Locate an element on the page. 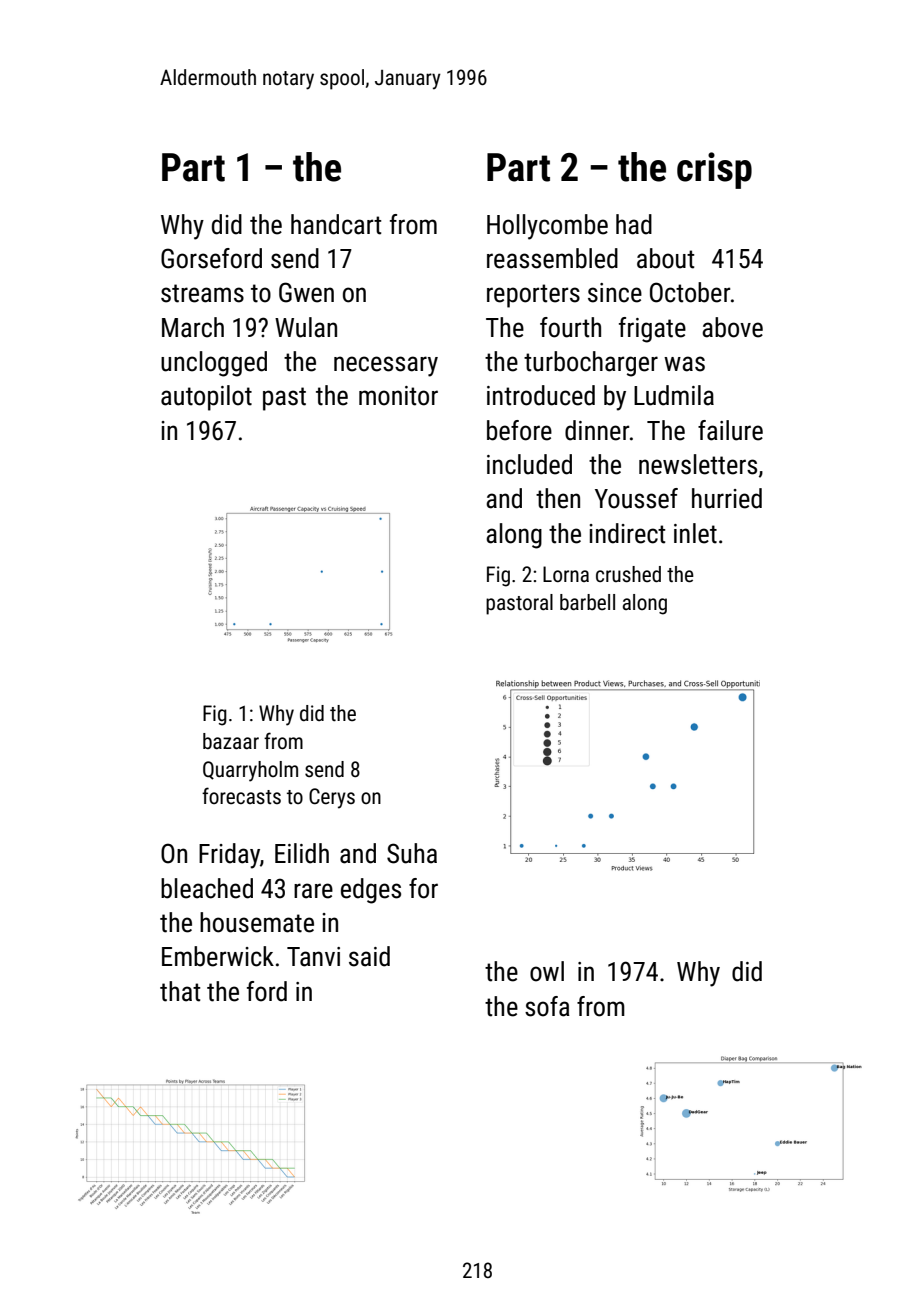 This document has height=1311, width=924. autopilot is located at coordinates (206, 398).
